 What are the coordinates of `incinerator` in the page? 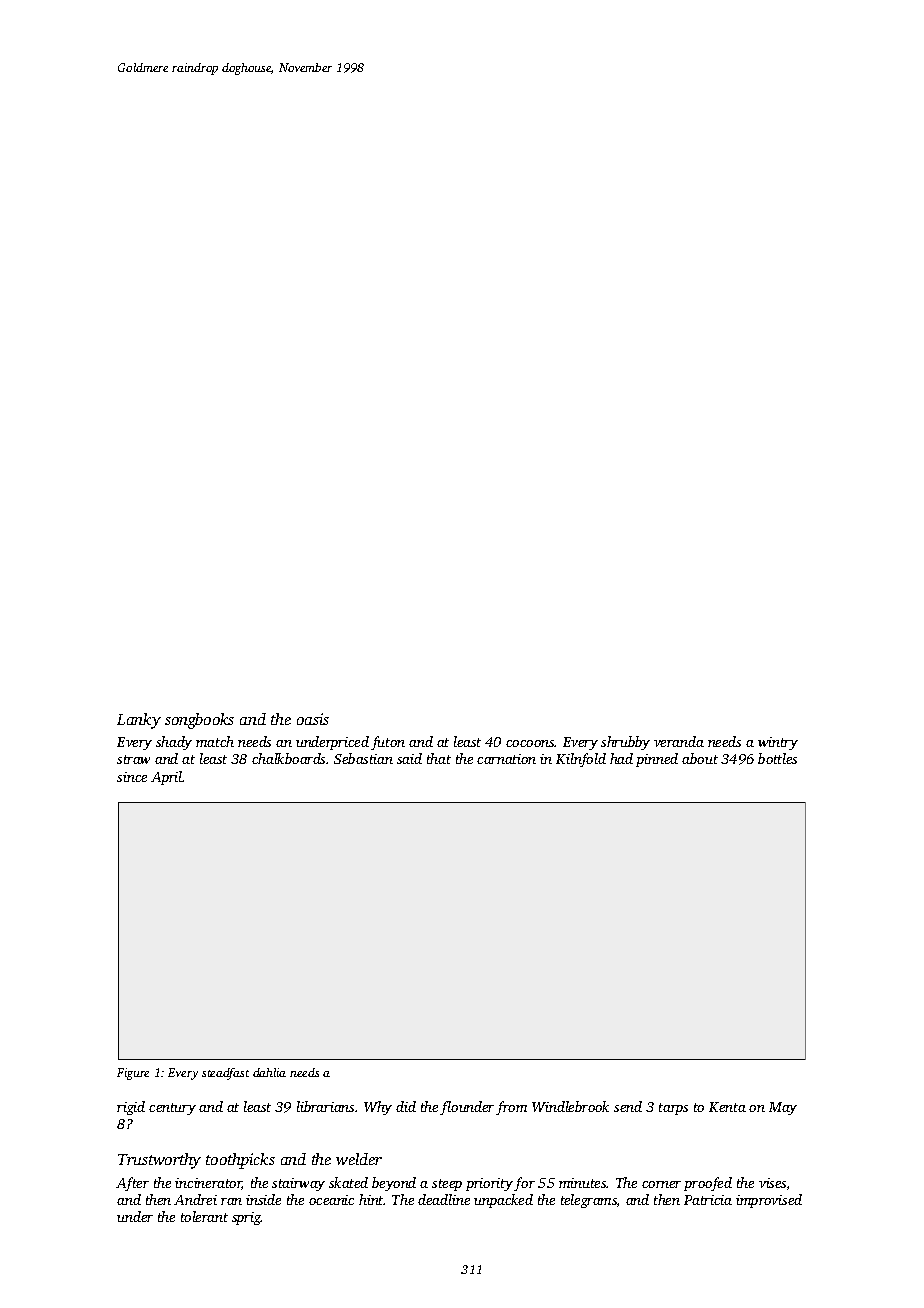 It's located at (208, 1184).
